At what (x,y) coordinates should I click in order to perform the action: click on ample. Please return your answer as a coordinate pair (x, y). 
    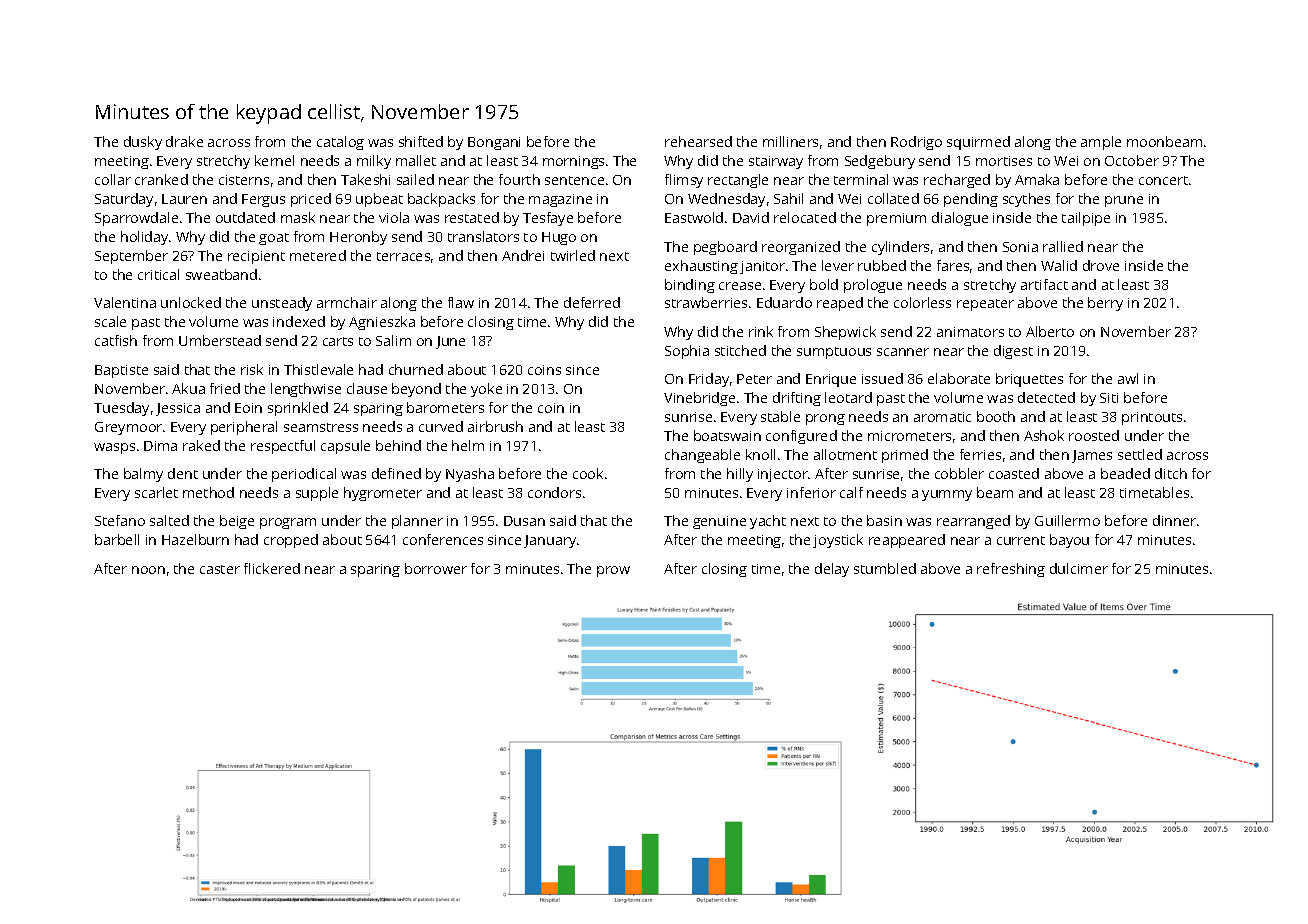
    Looking at the image, I should click on (1101, 143).
